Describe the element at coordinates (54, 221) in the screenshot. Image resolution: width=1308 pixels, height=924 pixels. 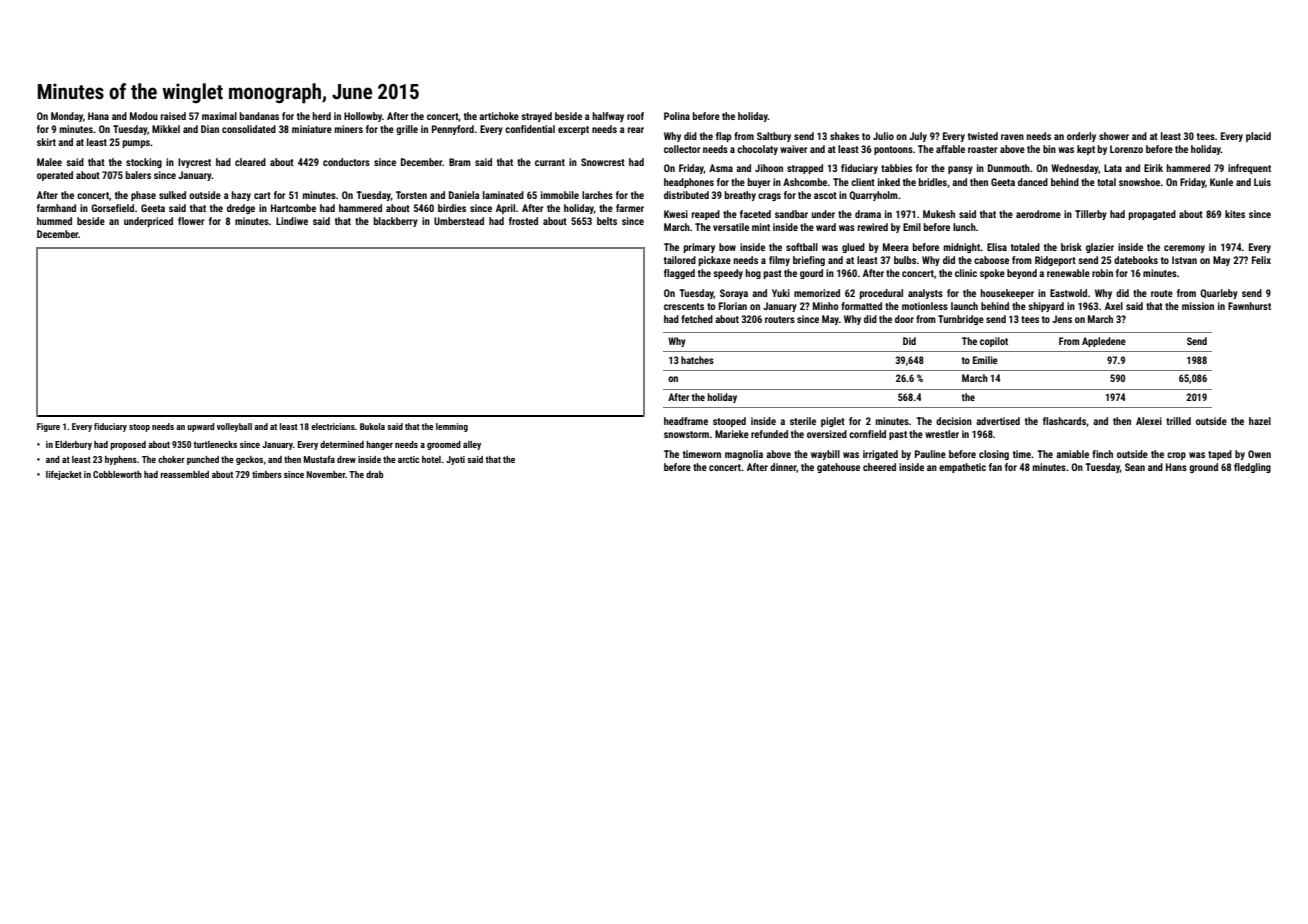
I see `hummed` at that location.
